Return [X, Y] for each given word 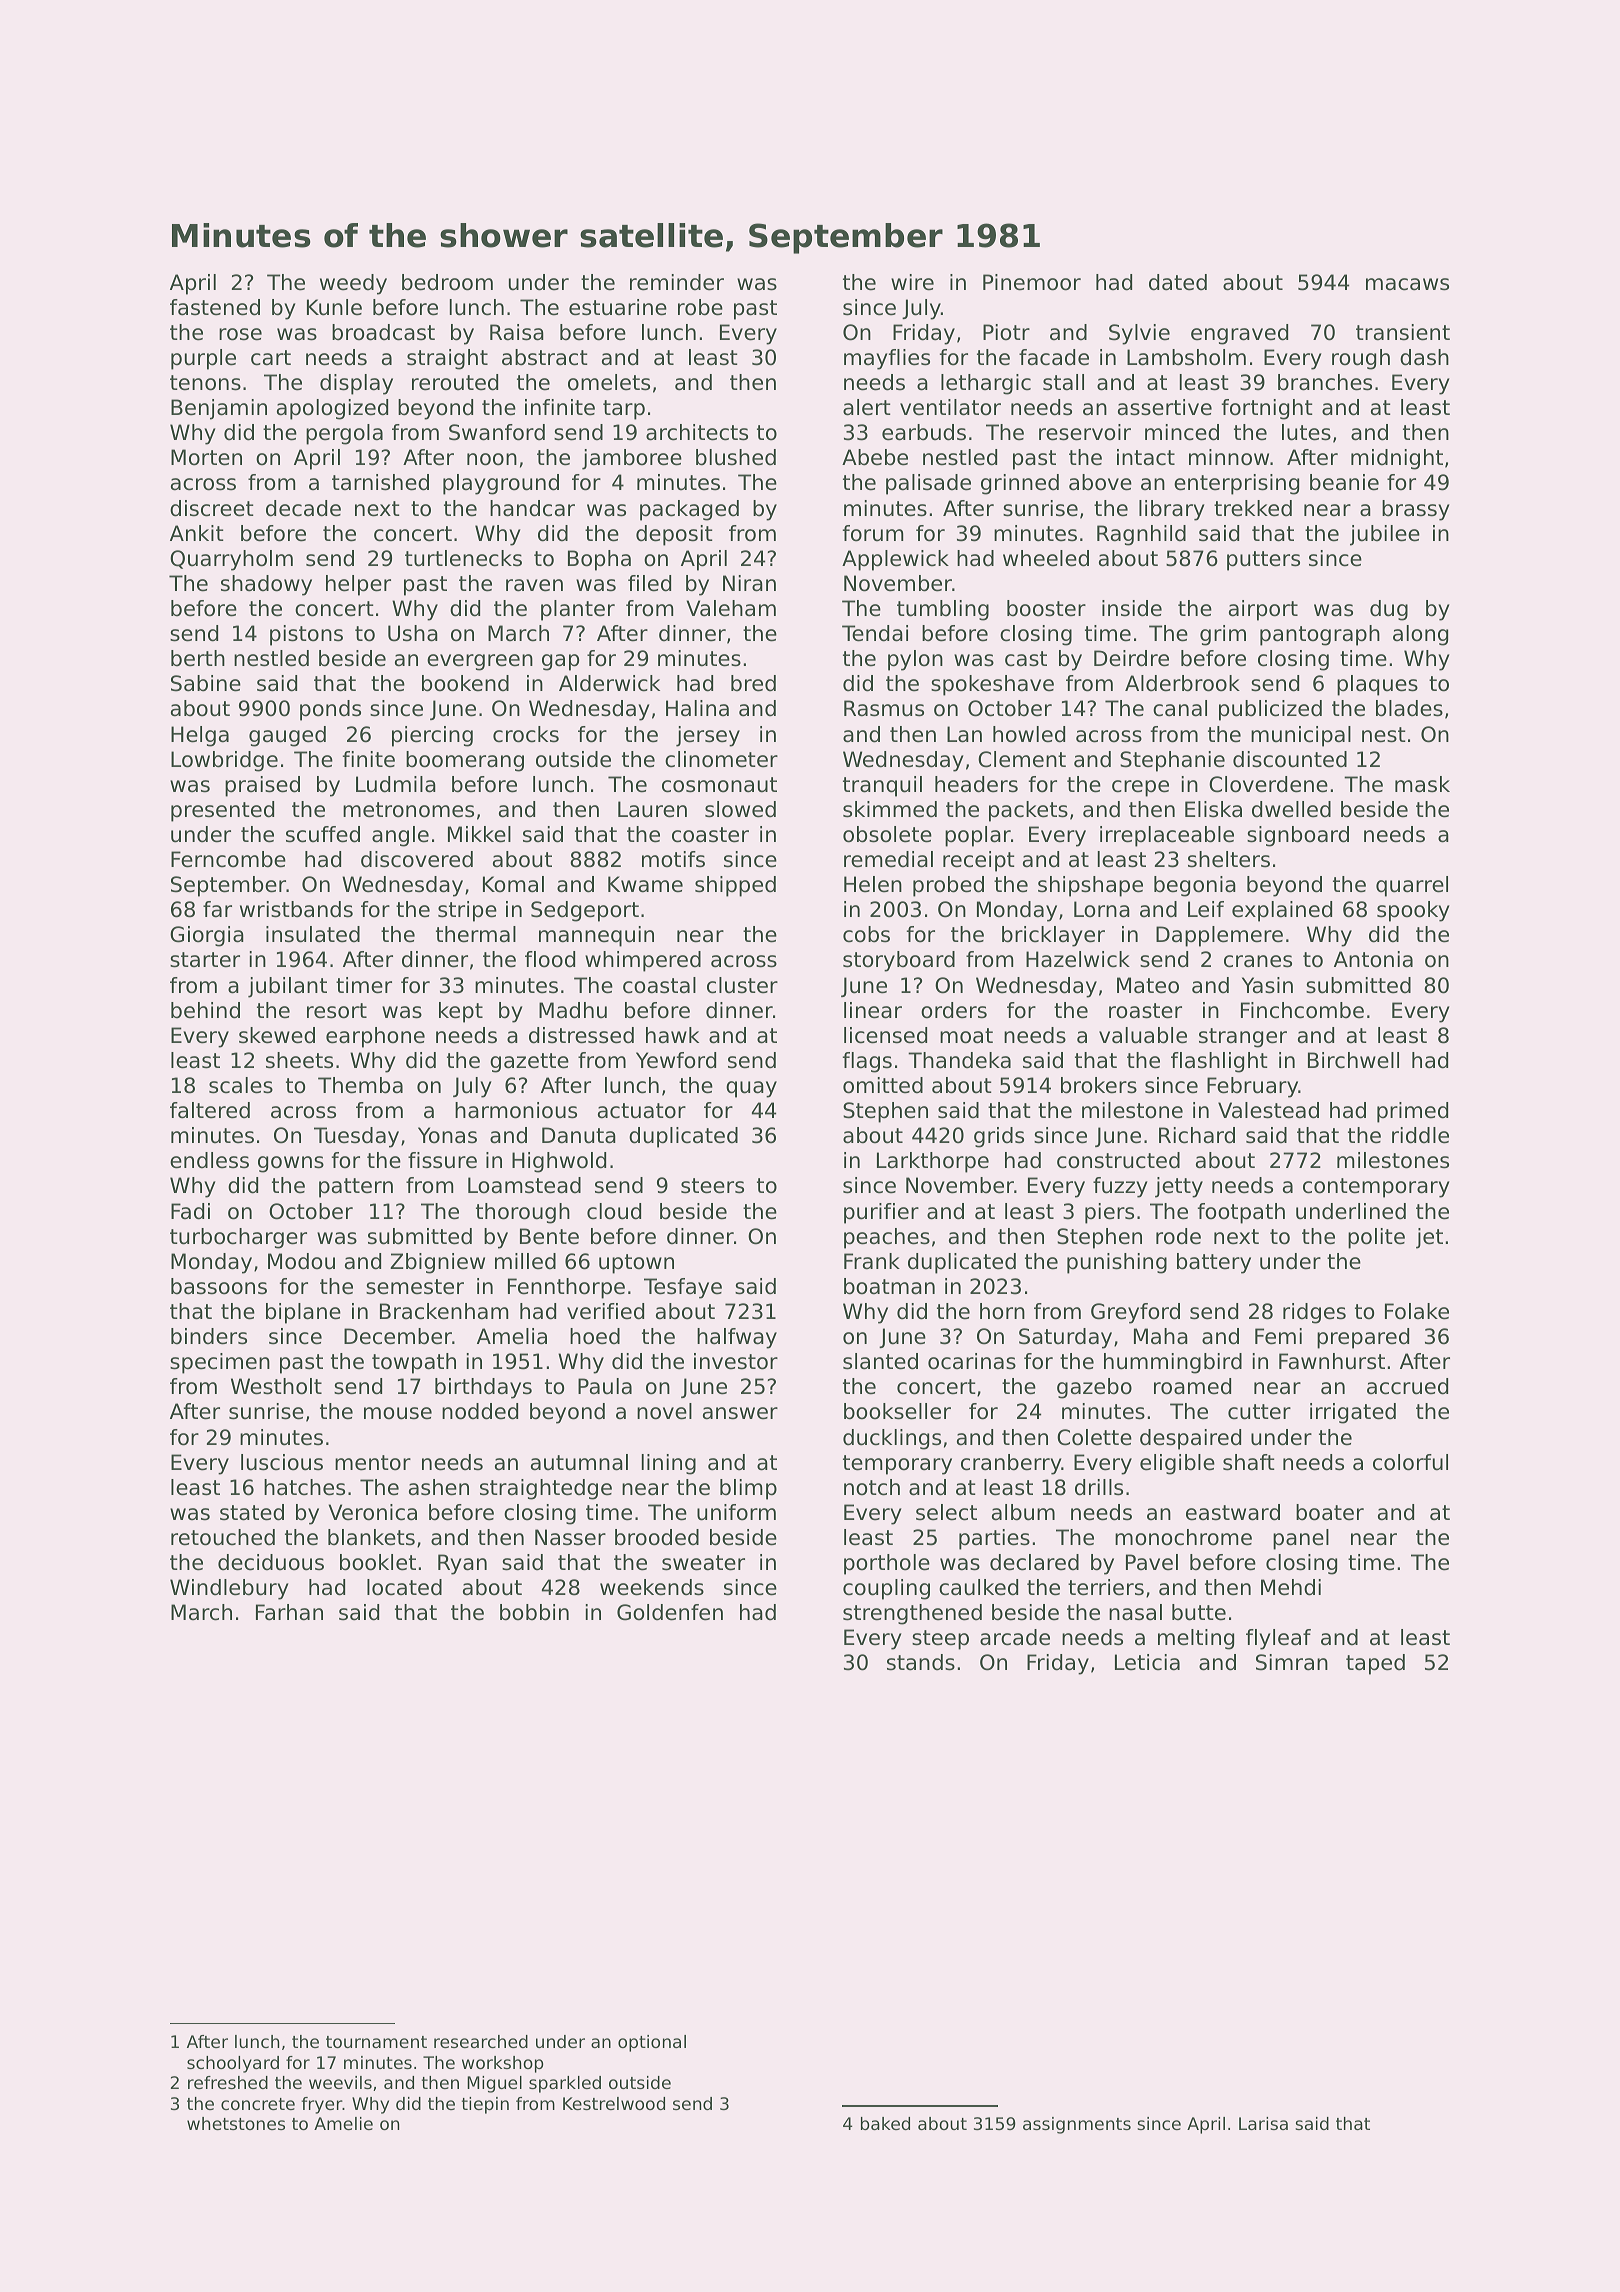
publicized [1270, 710]
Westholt [276, 1386]
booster [1046, 608]
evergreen [480, 662]
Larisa [1263, 2123]
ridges [1314, 1313]
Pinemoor [1032, 282]
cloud [614, 1211]
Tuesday [356, 1137]
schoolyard [233, 2064]
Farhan [289, 1612]
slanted [880, 1361]
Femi [1278, 1336]
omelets [609, 382]
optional [652, 2043]
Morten [206, 457]
